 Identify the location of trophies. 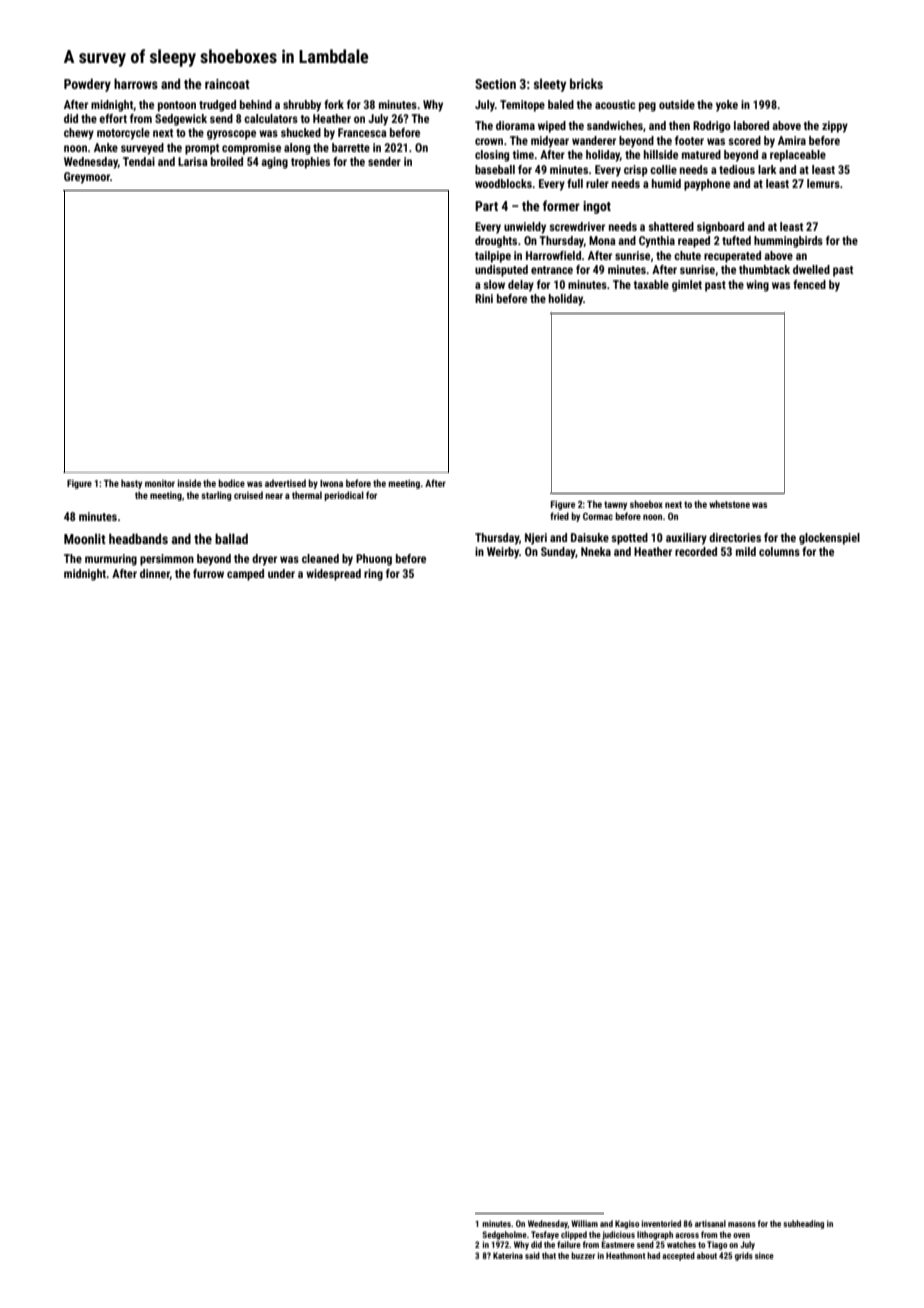
(310, 163).
